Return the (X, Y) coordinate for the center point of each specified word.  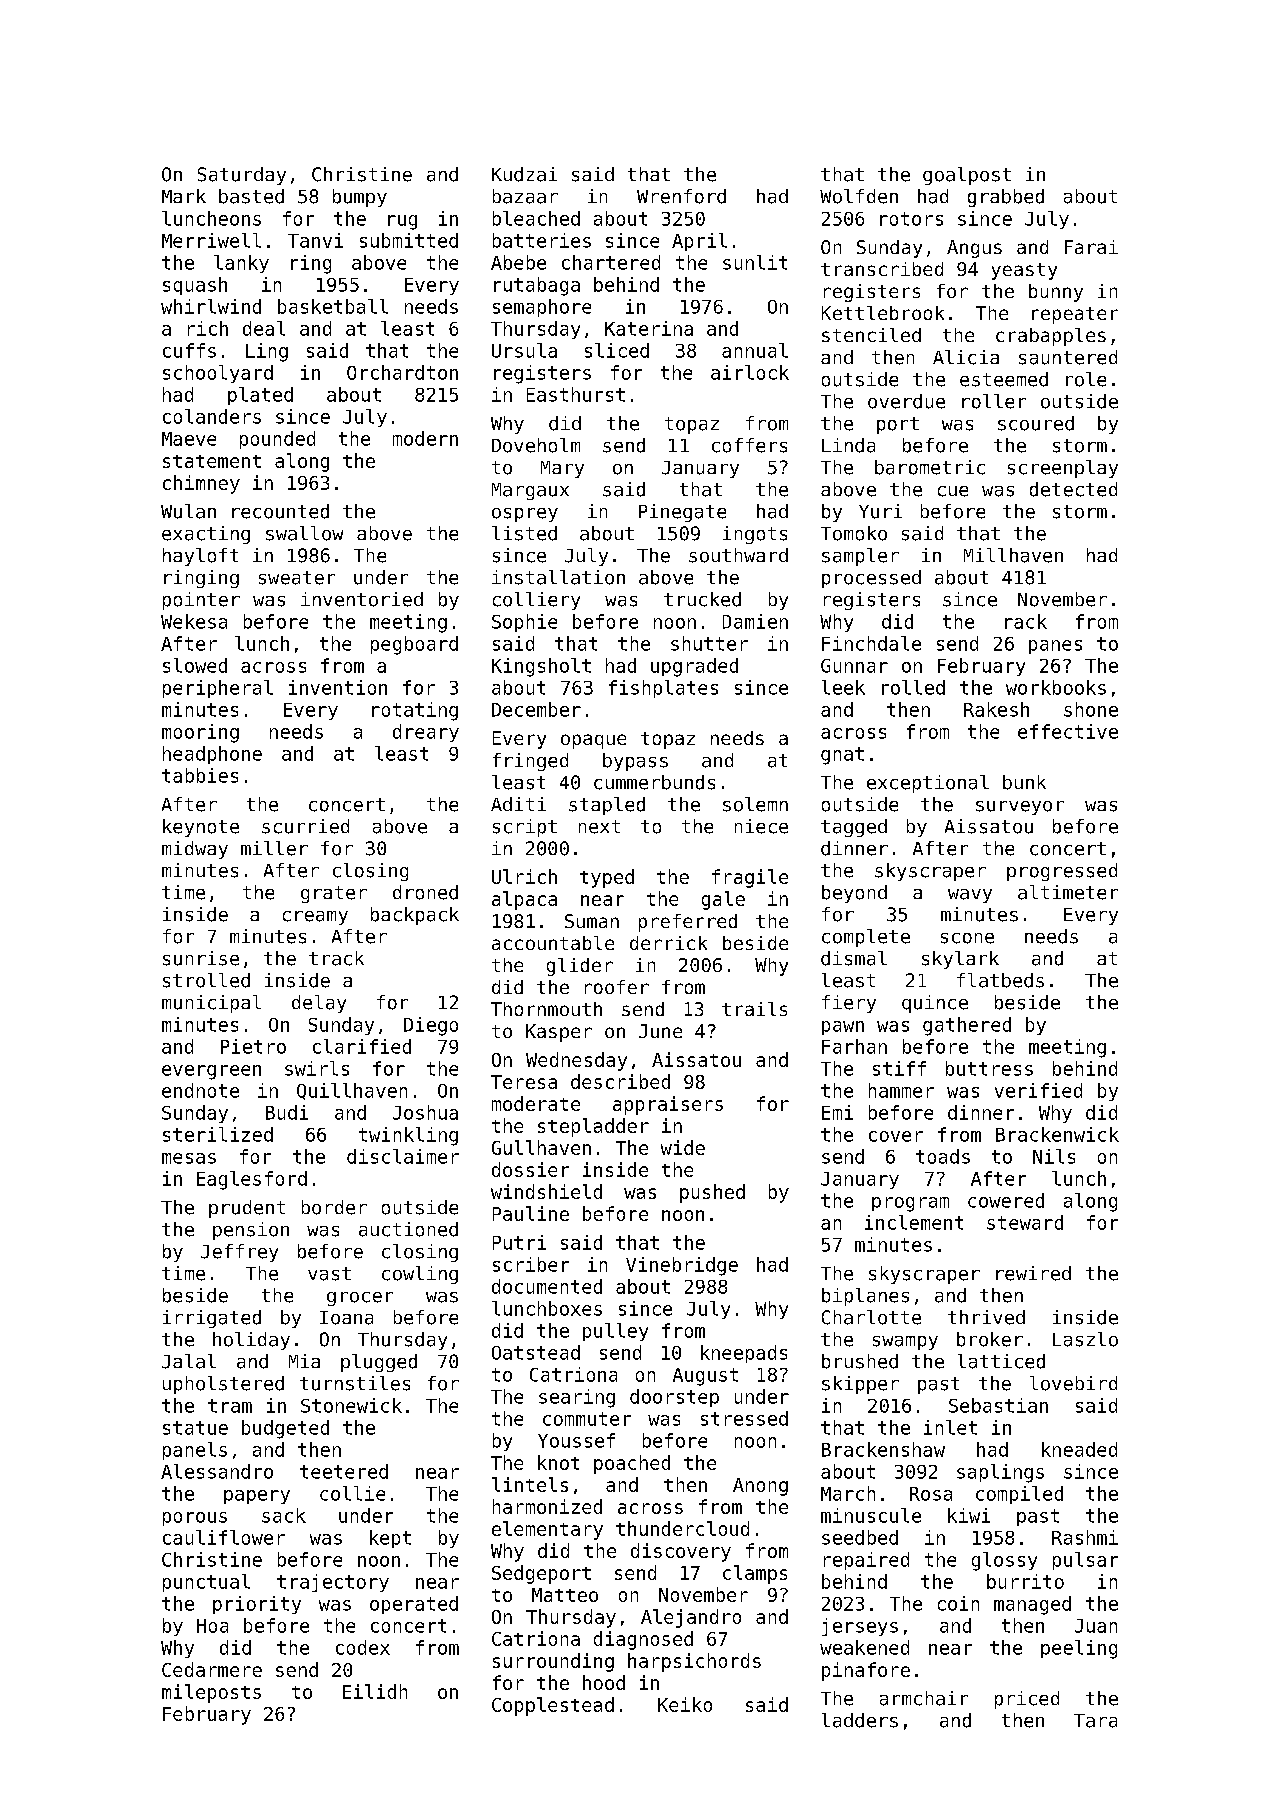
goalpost (967, 176)
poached (632, 1464)
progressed (1062, 872)
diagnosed (643, 1640)
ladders (860, 1720)
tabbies (200, 775)
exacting (206, 535)
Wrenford (681, 196)
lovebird (1073, 1383)
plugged (379, 1363)
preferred (688, 923)
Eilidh (375, 1691)
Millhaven (1013, 555)
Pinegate (682, 513)
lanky (241, 264)
